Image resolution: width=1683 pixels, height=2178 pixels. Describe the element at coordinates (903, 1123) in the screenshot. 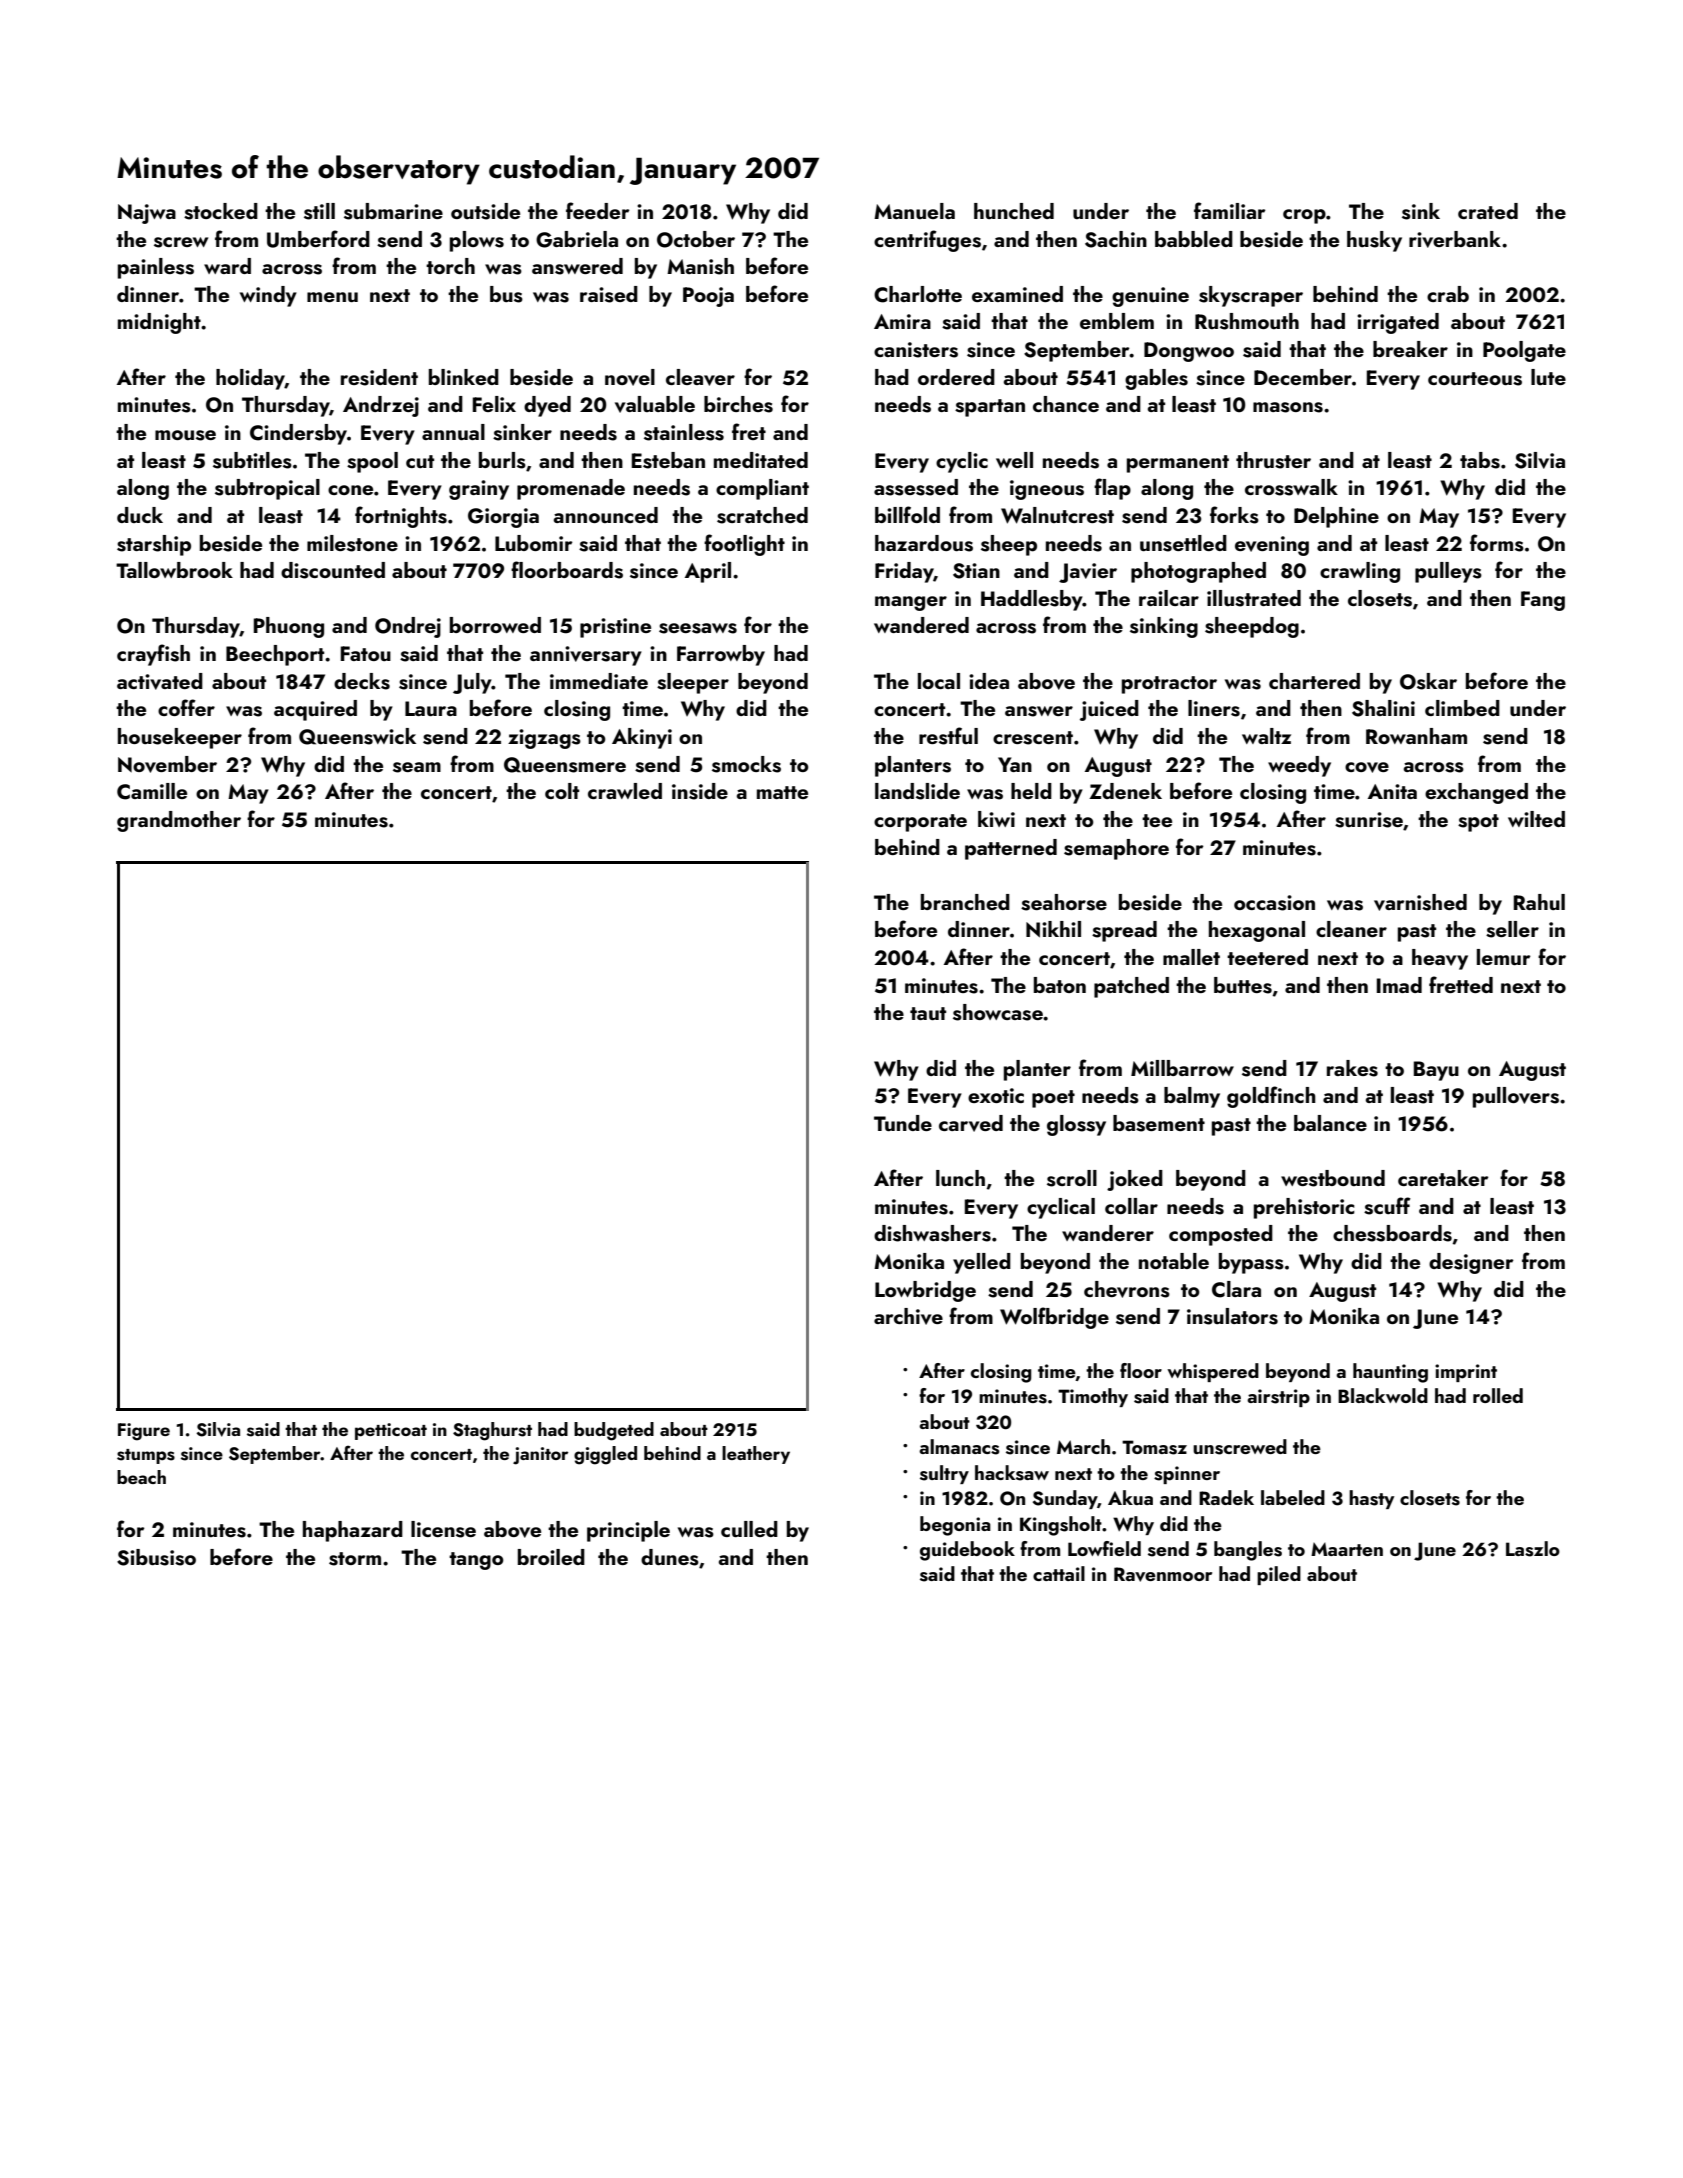

I see `Tunde` at that location.
